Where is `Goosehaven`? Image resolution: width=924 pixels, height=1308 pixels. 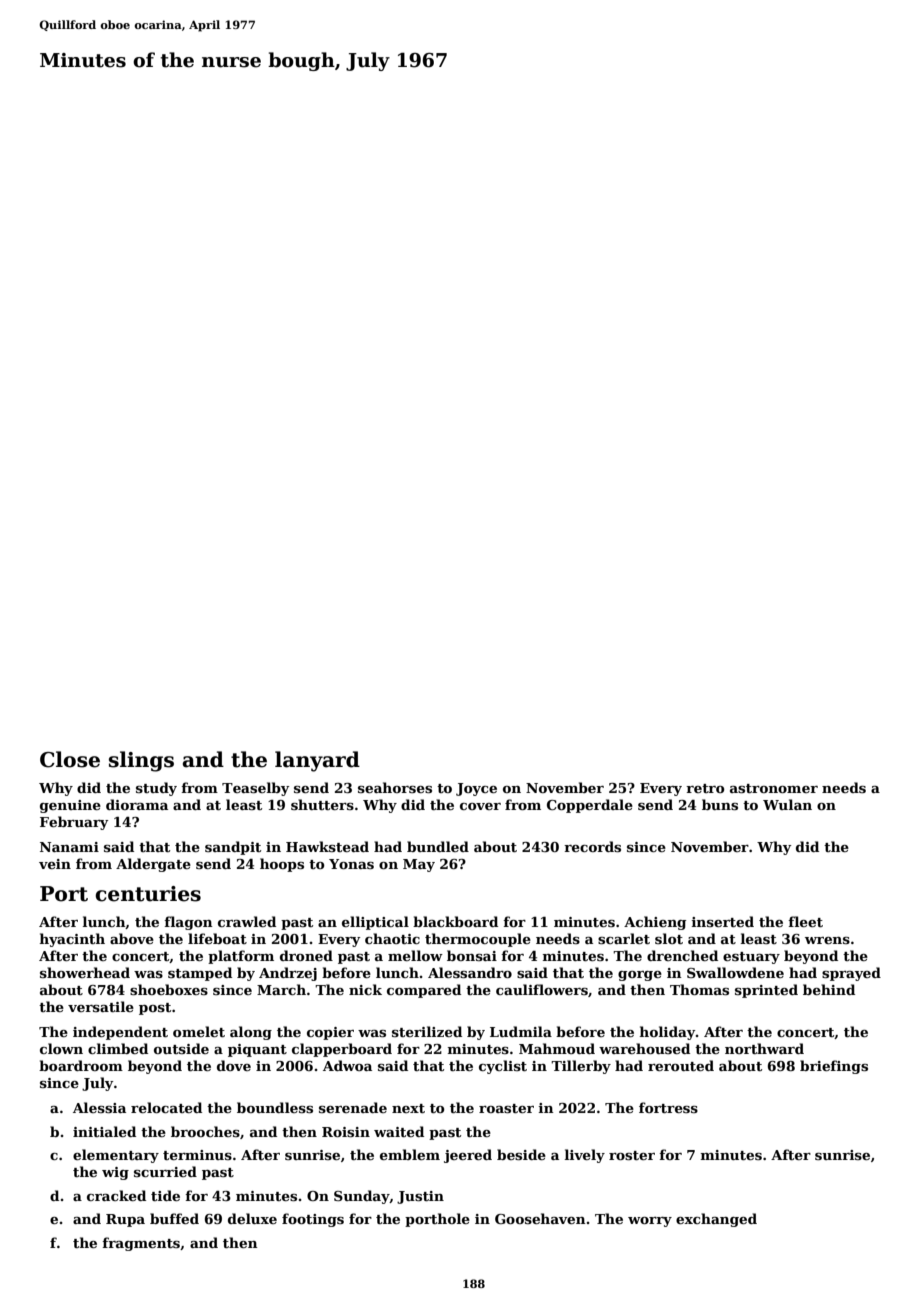
Goosehaven is located at coordinates (540, 1218).
